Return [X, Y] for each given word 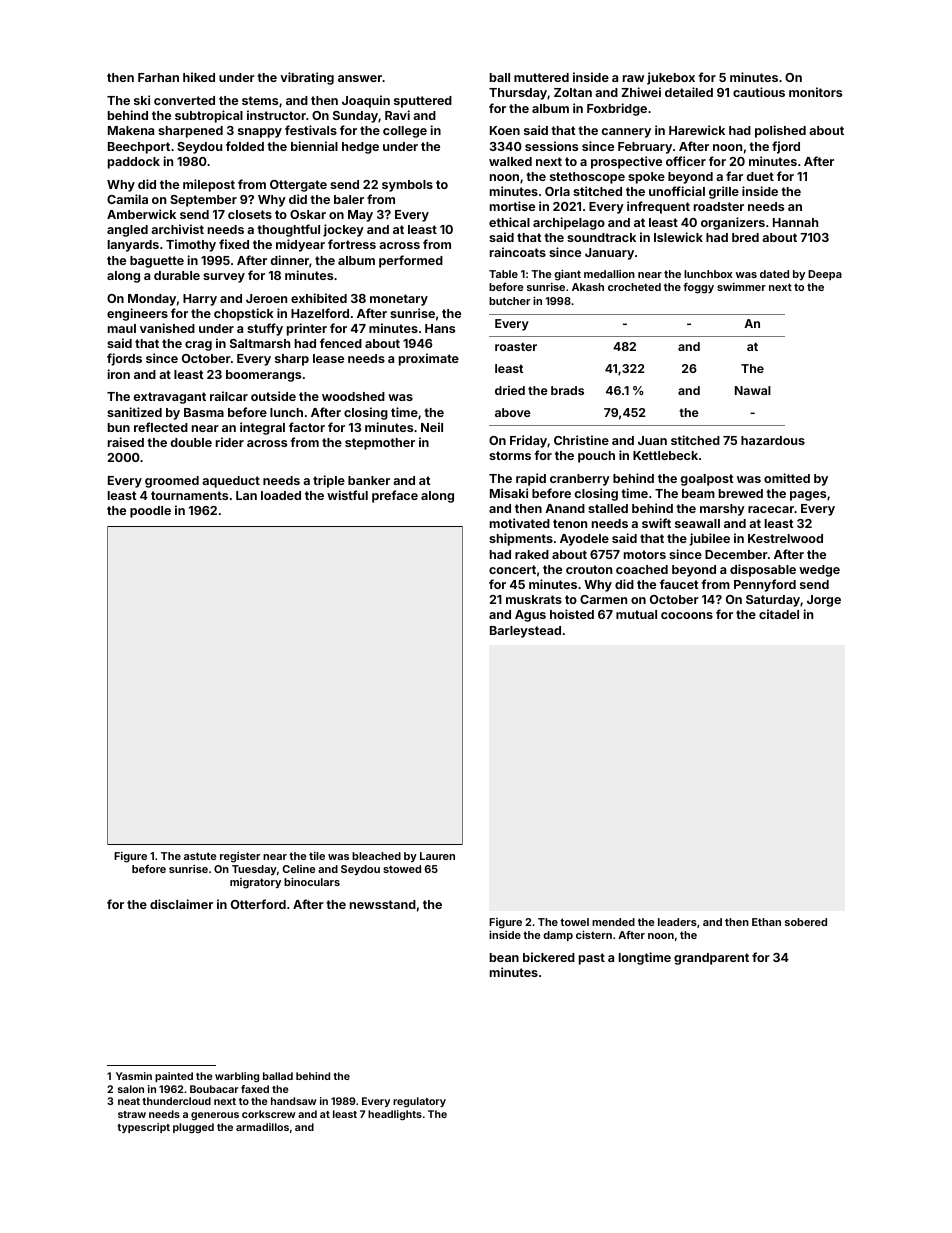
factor [307, 427]
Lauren [437, 856]
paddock [134, 163]
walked [510, 161]
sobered [806, 922]
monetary [399, 300]
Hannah [795, 222]
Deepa [825, 275]
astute [200, 856]
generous [215, 1116]
